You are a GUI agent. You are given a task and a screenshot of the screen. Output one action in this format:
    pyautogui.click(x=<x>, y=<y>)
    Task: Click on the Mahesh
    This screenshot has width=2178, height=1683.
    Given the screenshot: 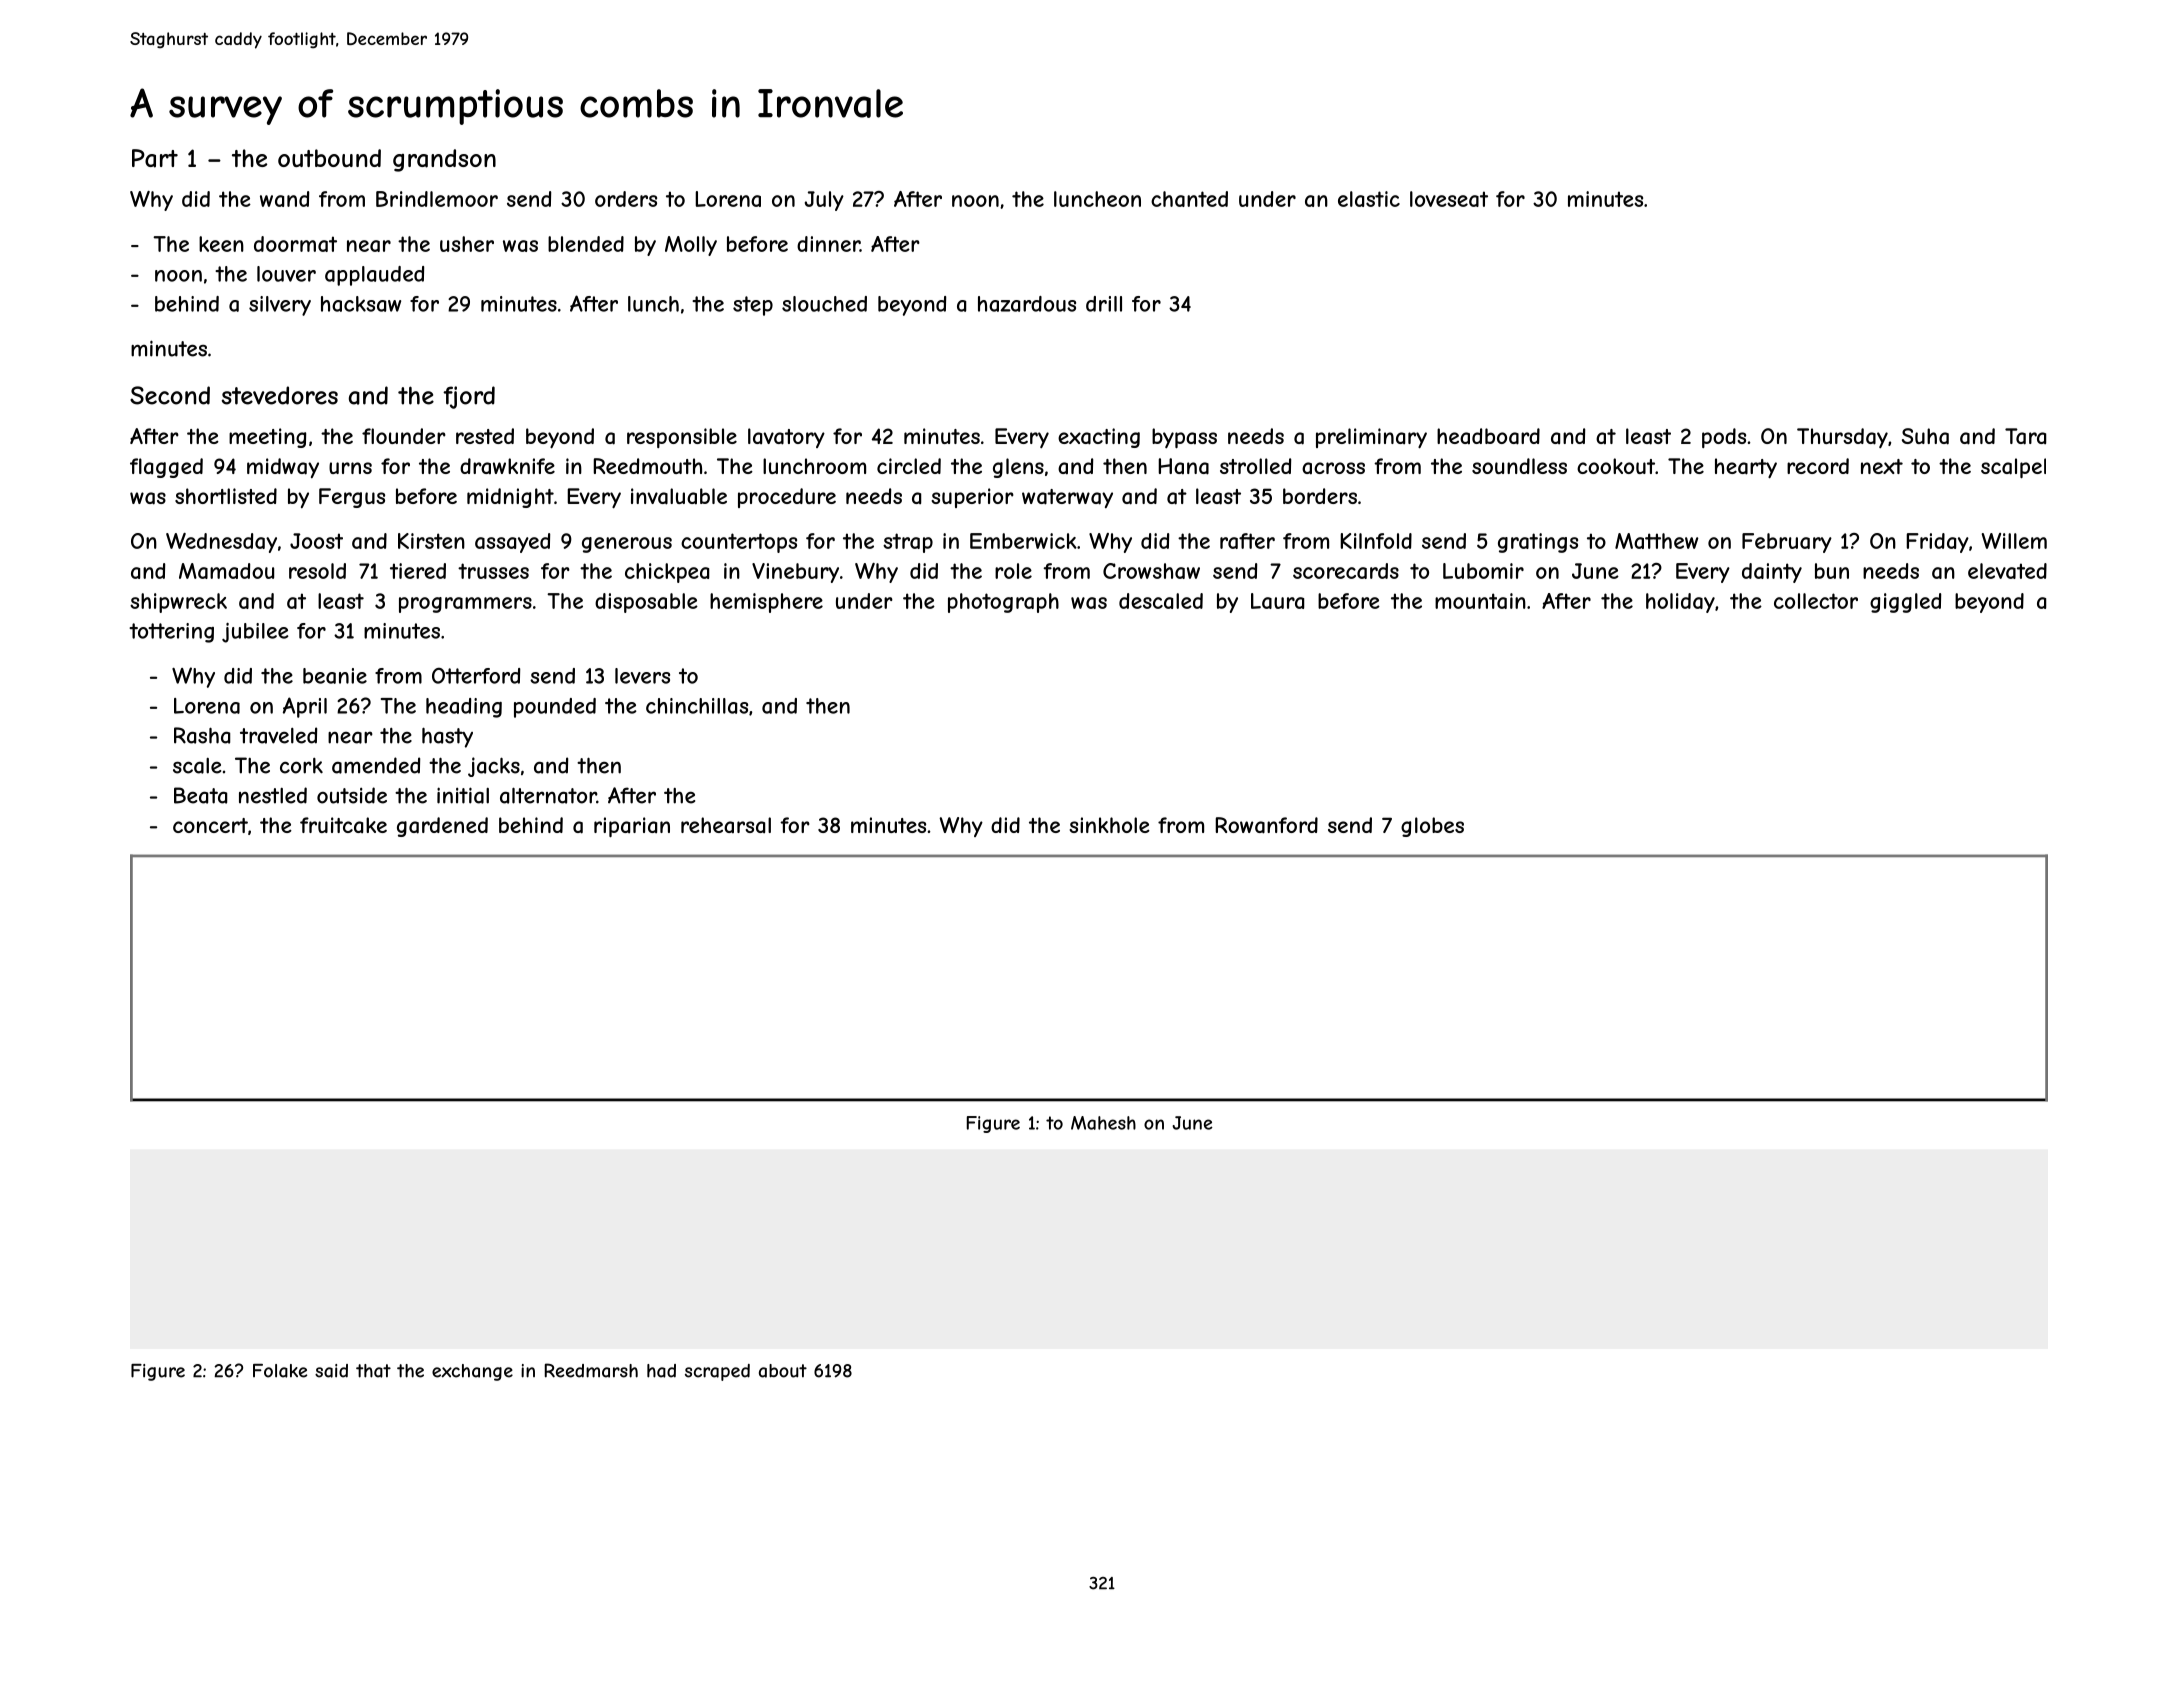 What is the action you would take?
    pyautogui.click(x=1103, y=1123)
